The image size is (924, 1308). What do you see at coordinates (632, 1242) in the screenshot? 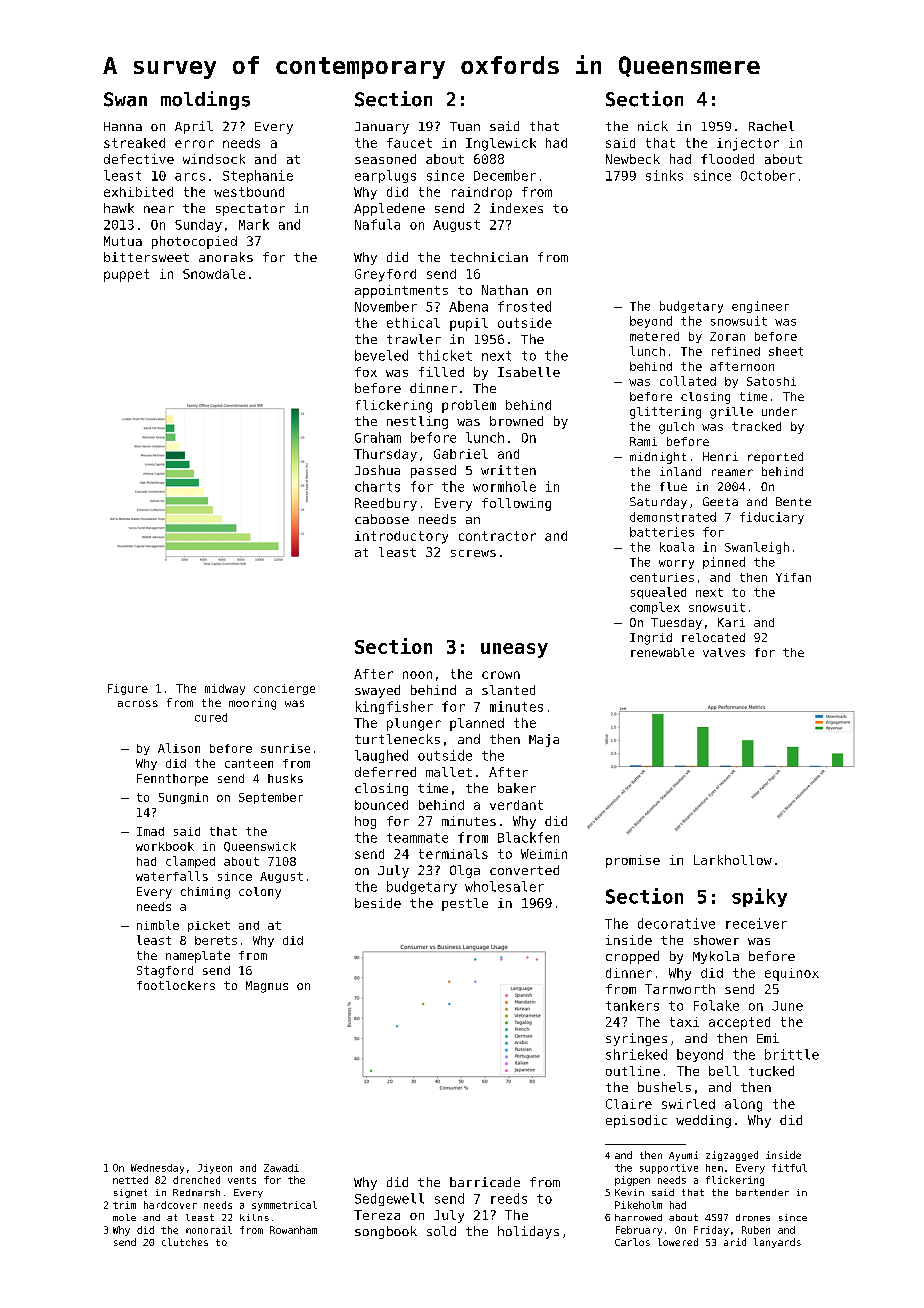
I see `Carlos` at bounding box center [632, 1242].
